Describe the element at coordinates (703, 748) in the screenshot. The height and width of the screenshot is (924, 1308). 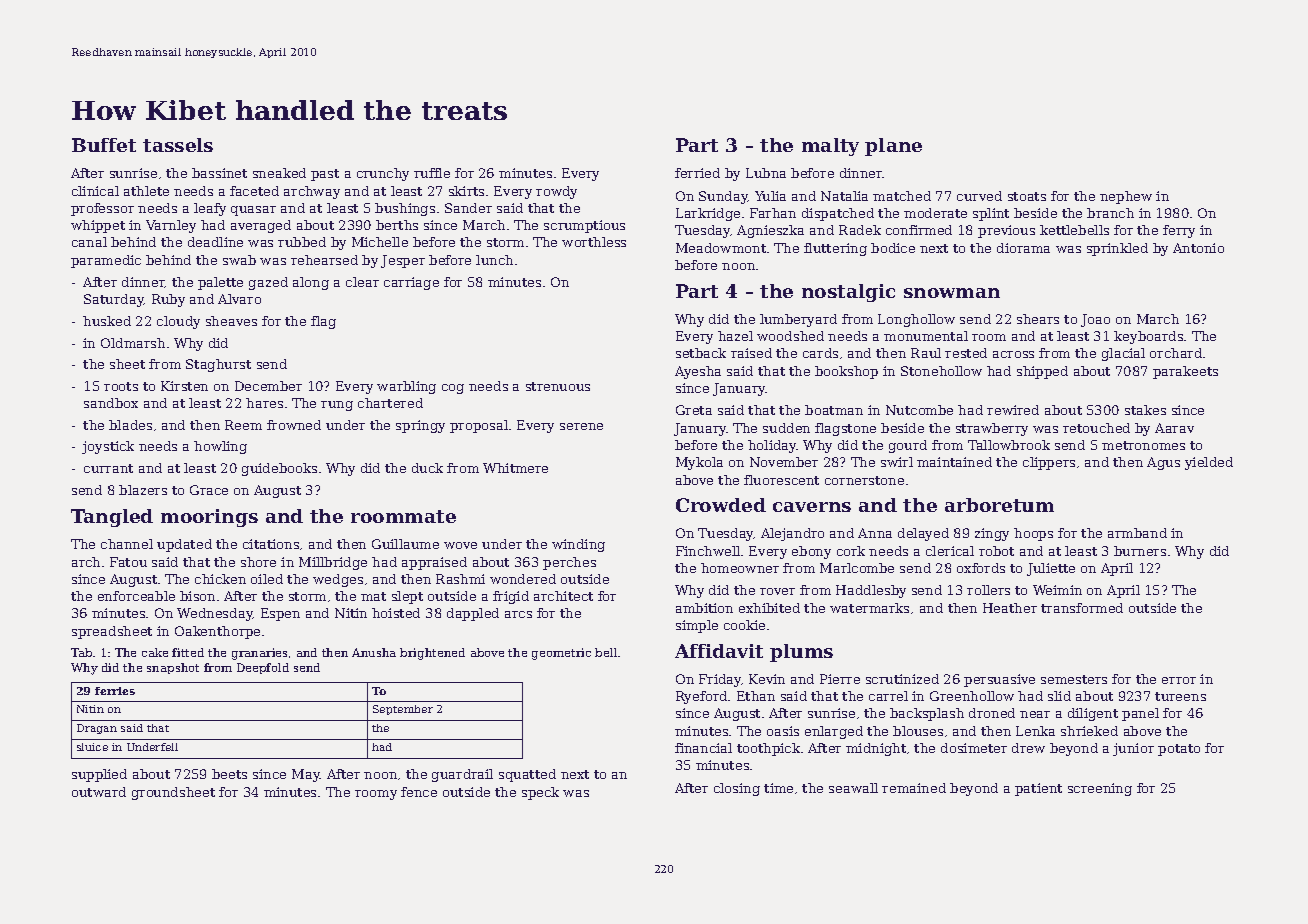
I see `financial` at that location.
